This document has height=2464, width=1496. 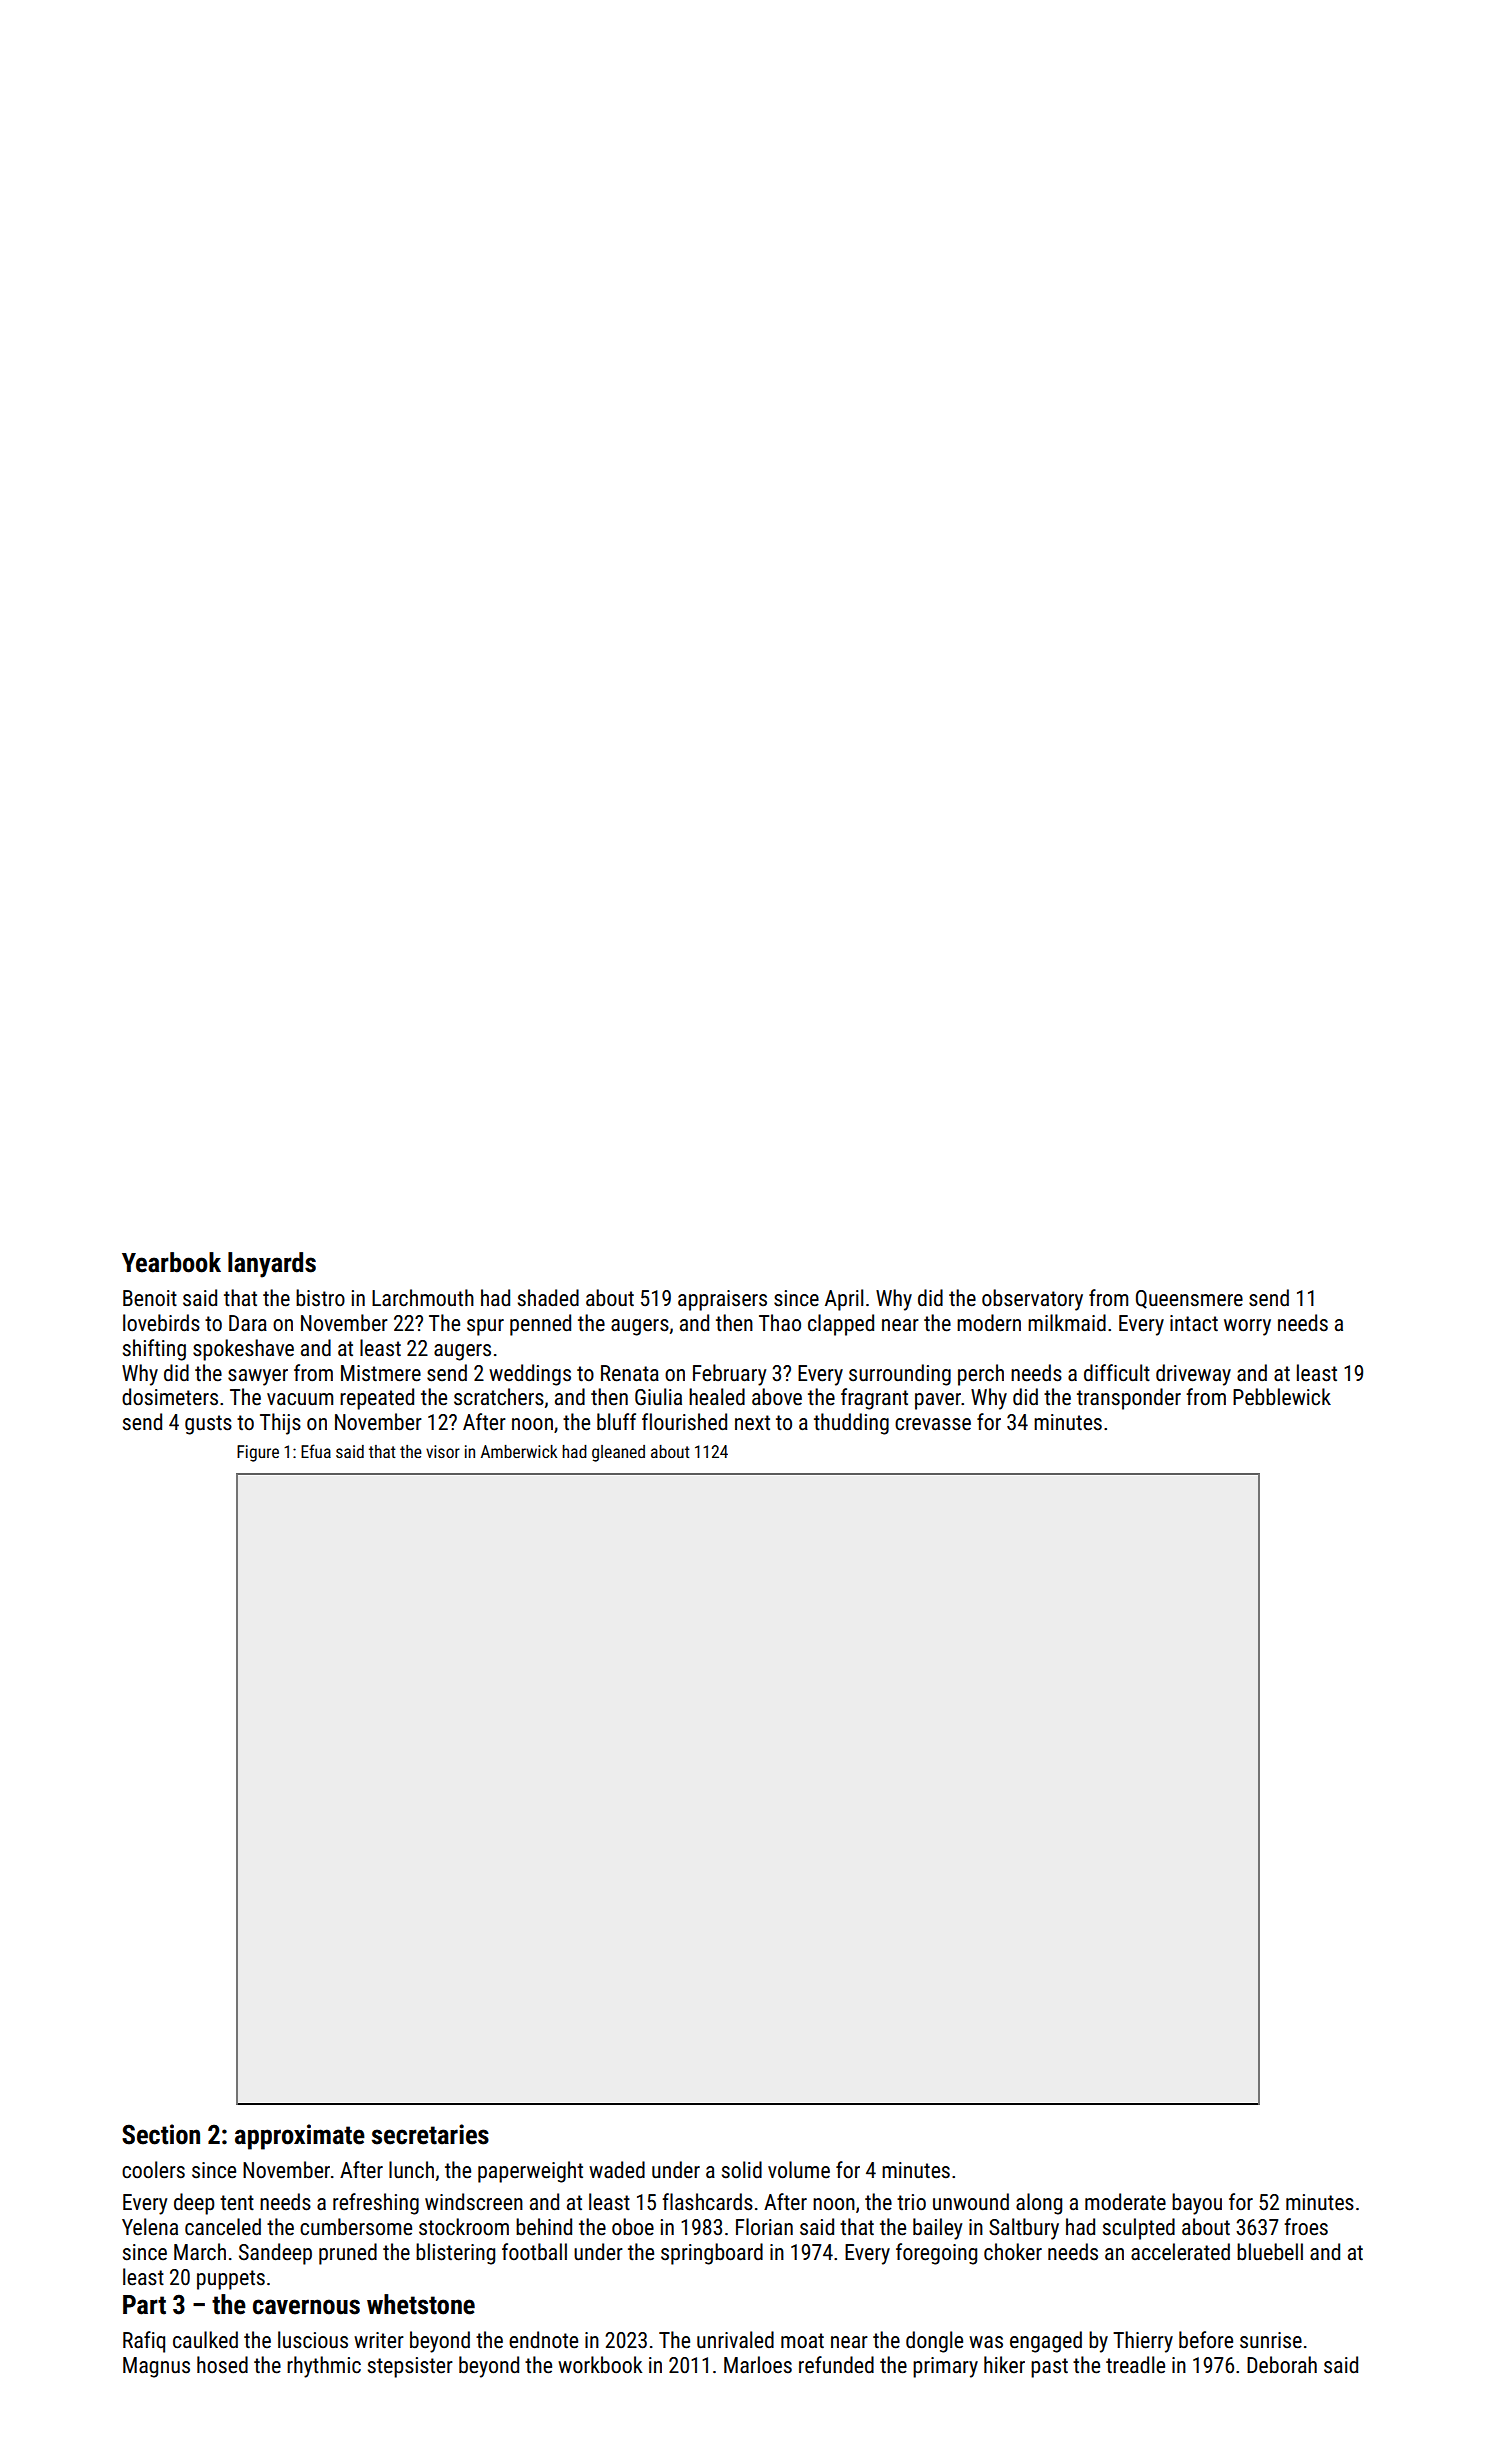 I want to click on transponder, so click(x=1129, y=1399).
